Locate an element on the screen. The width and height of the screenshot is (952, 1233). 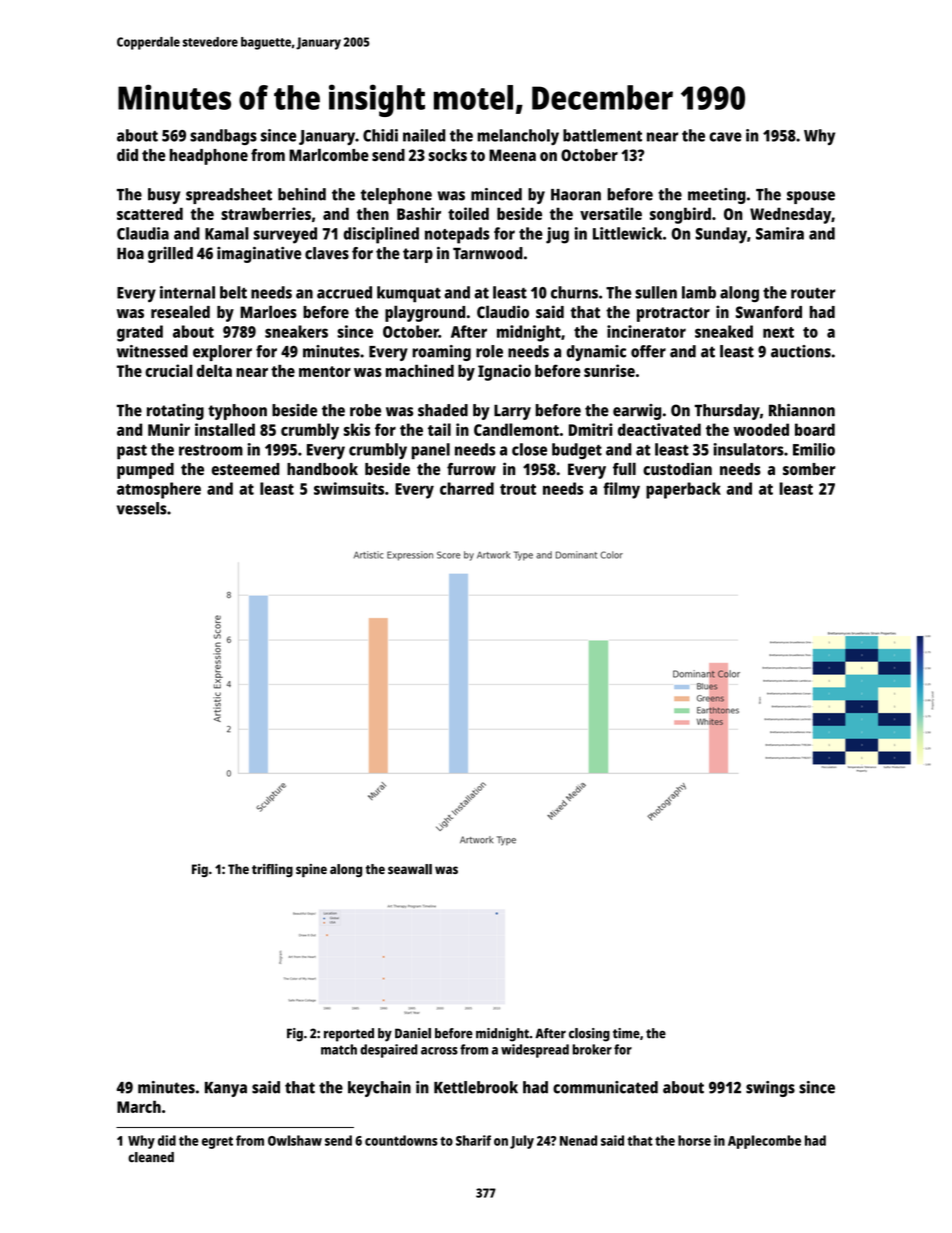
trout is located at coordinates (518, 489).
